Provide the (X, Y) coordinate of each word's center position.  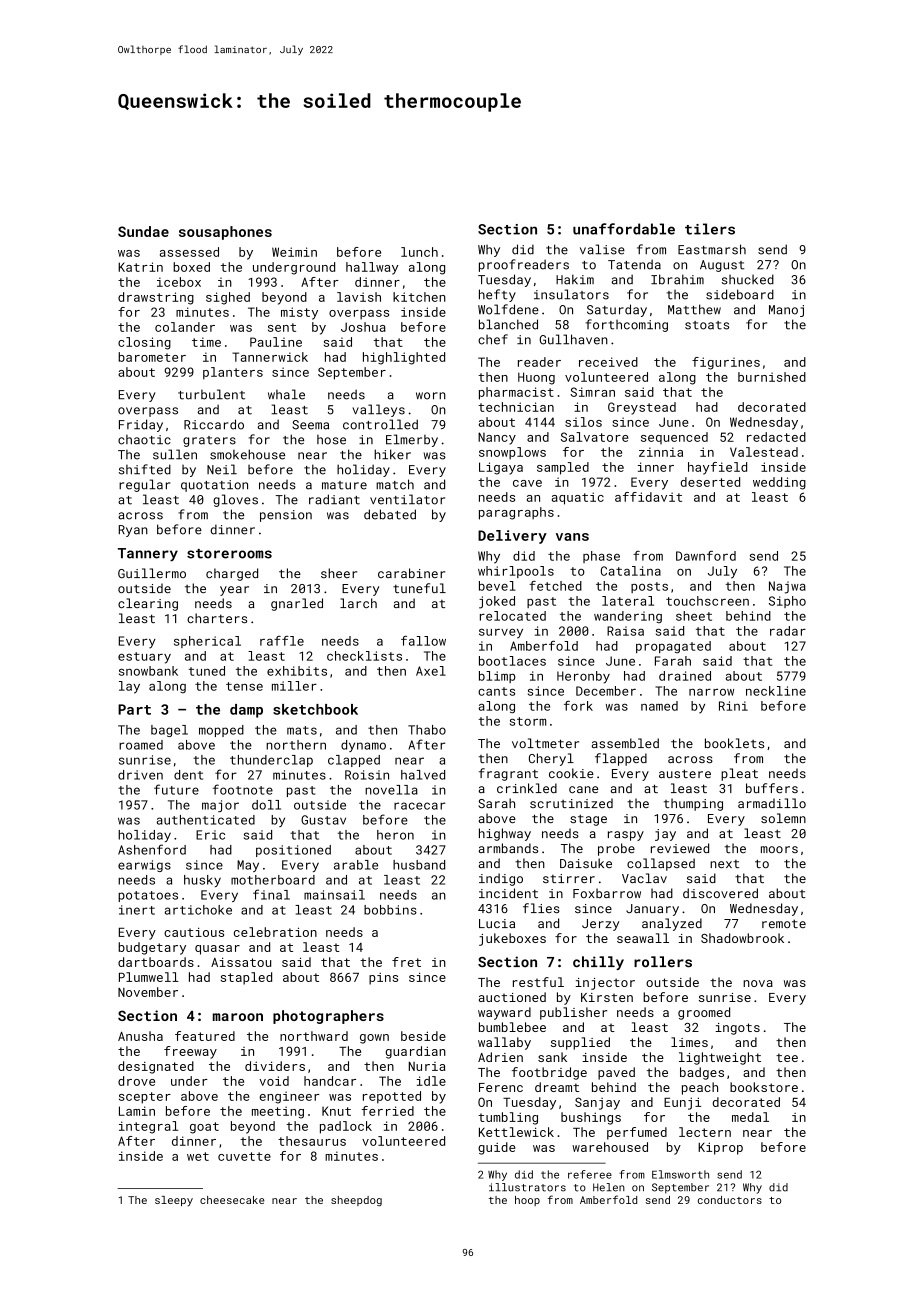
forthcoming (627, 325)
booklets (734, 743)
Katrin (140, 267)
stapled (246, 978)
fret (406, 962)
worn (431, 396)
